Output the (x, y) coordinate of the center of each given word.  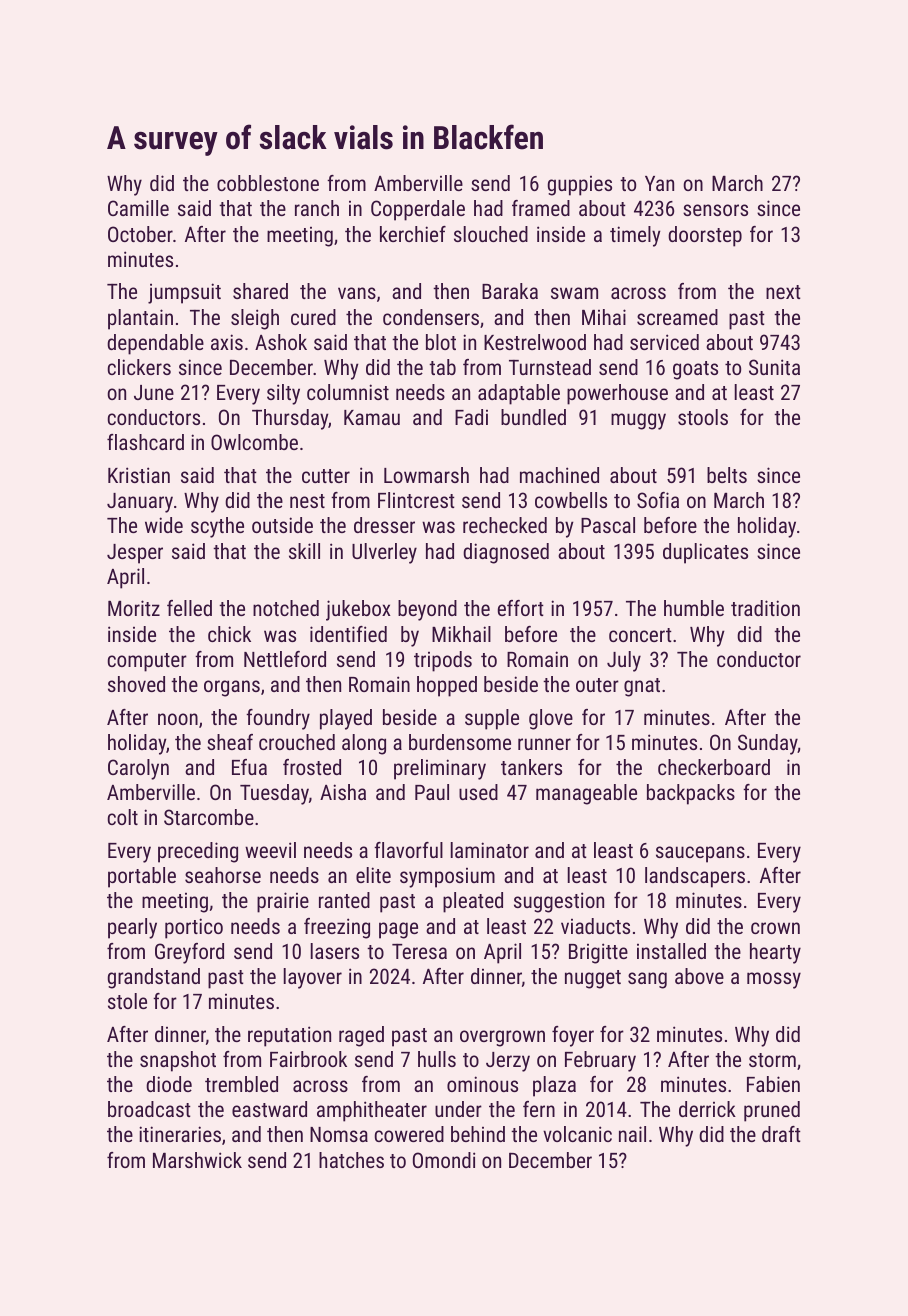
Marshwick (197, 1160)
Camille (138, 208)
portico (194, 928)
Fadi (471, 417)
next (783, 292)
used (478, 792)
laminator (490, 850)
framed (541, 208)
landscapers (695, 877)
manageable (586, 794)
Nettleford (285, 659)
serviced (664, 342)
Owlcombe (254, 442)
